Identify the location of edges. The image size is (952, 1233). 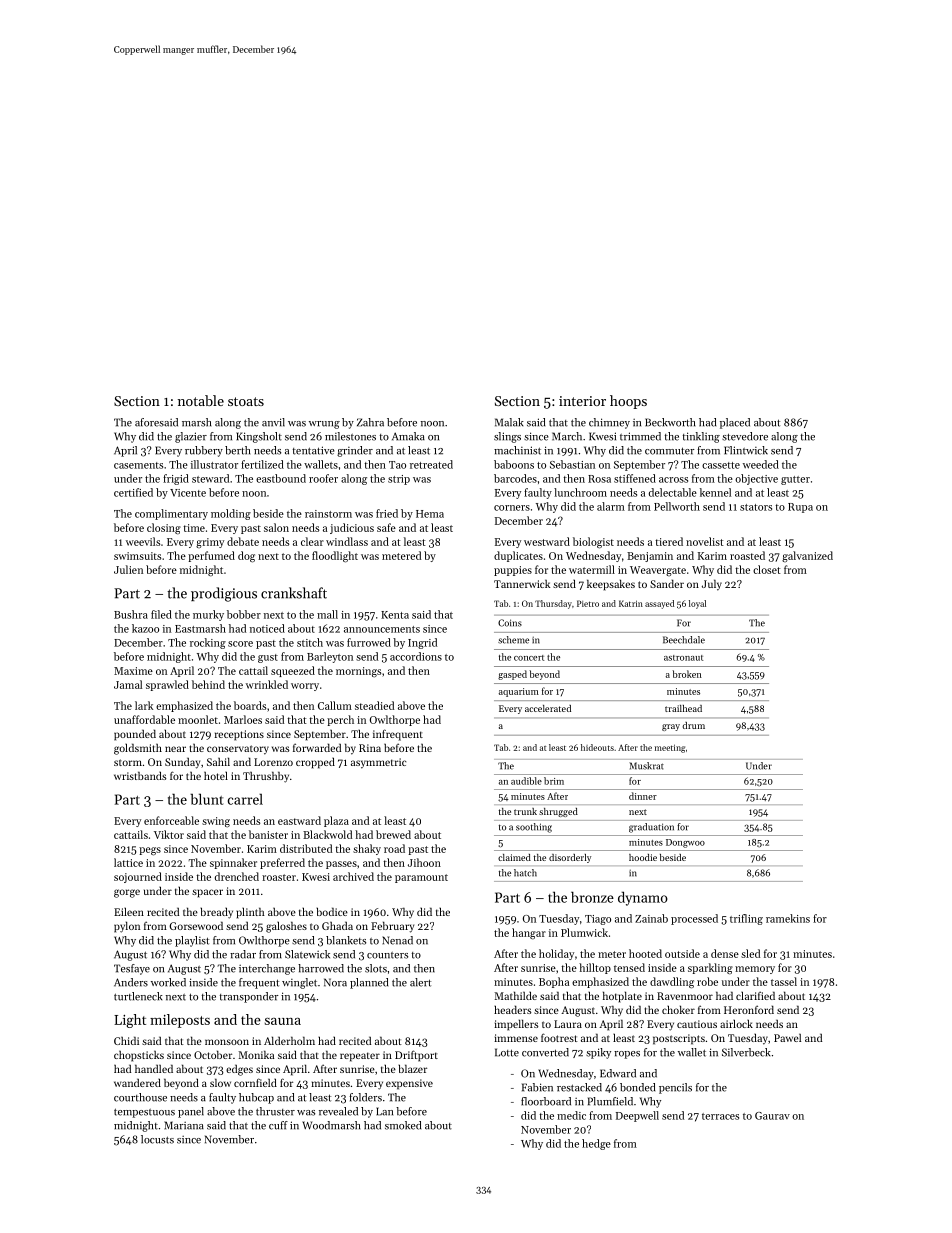
(239, 1070).
